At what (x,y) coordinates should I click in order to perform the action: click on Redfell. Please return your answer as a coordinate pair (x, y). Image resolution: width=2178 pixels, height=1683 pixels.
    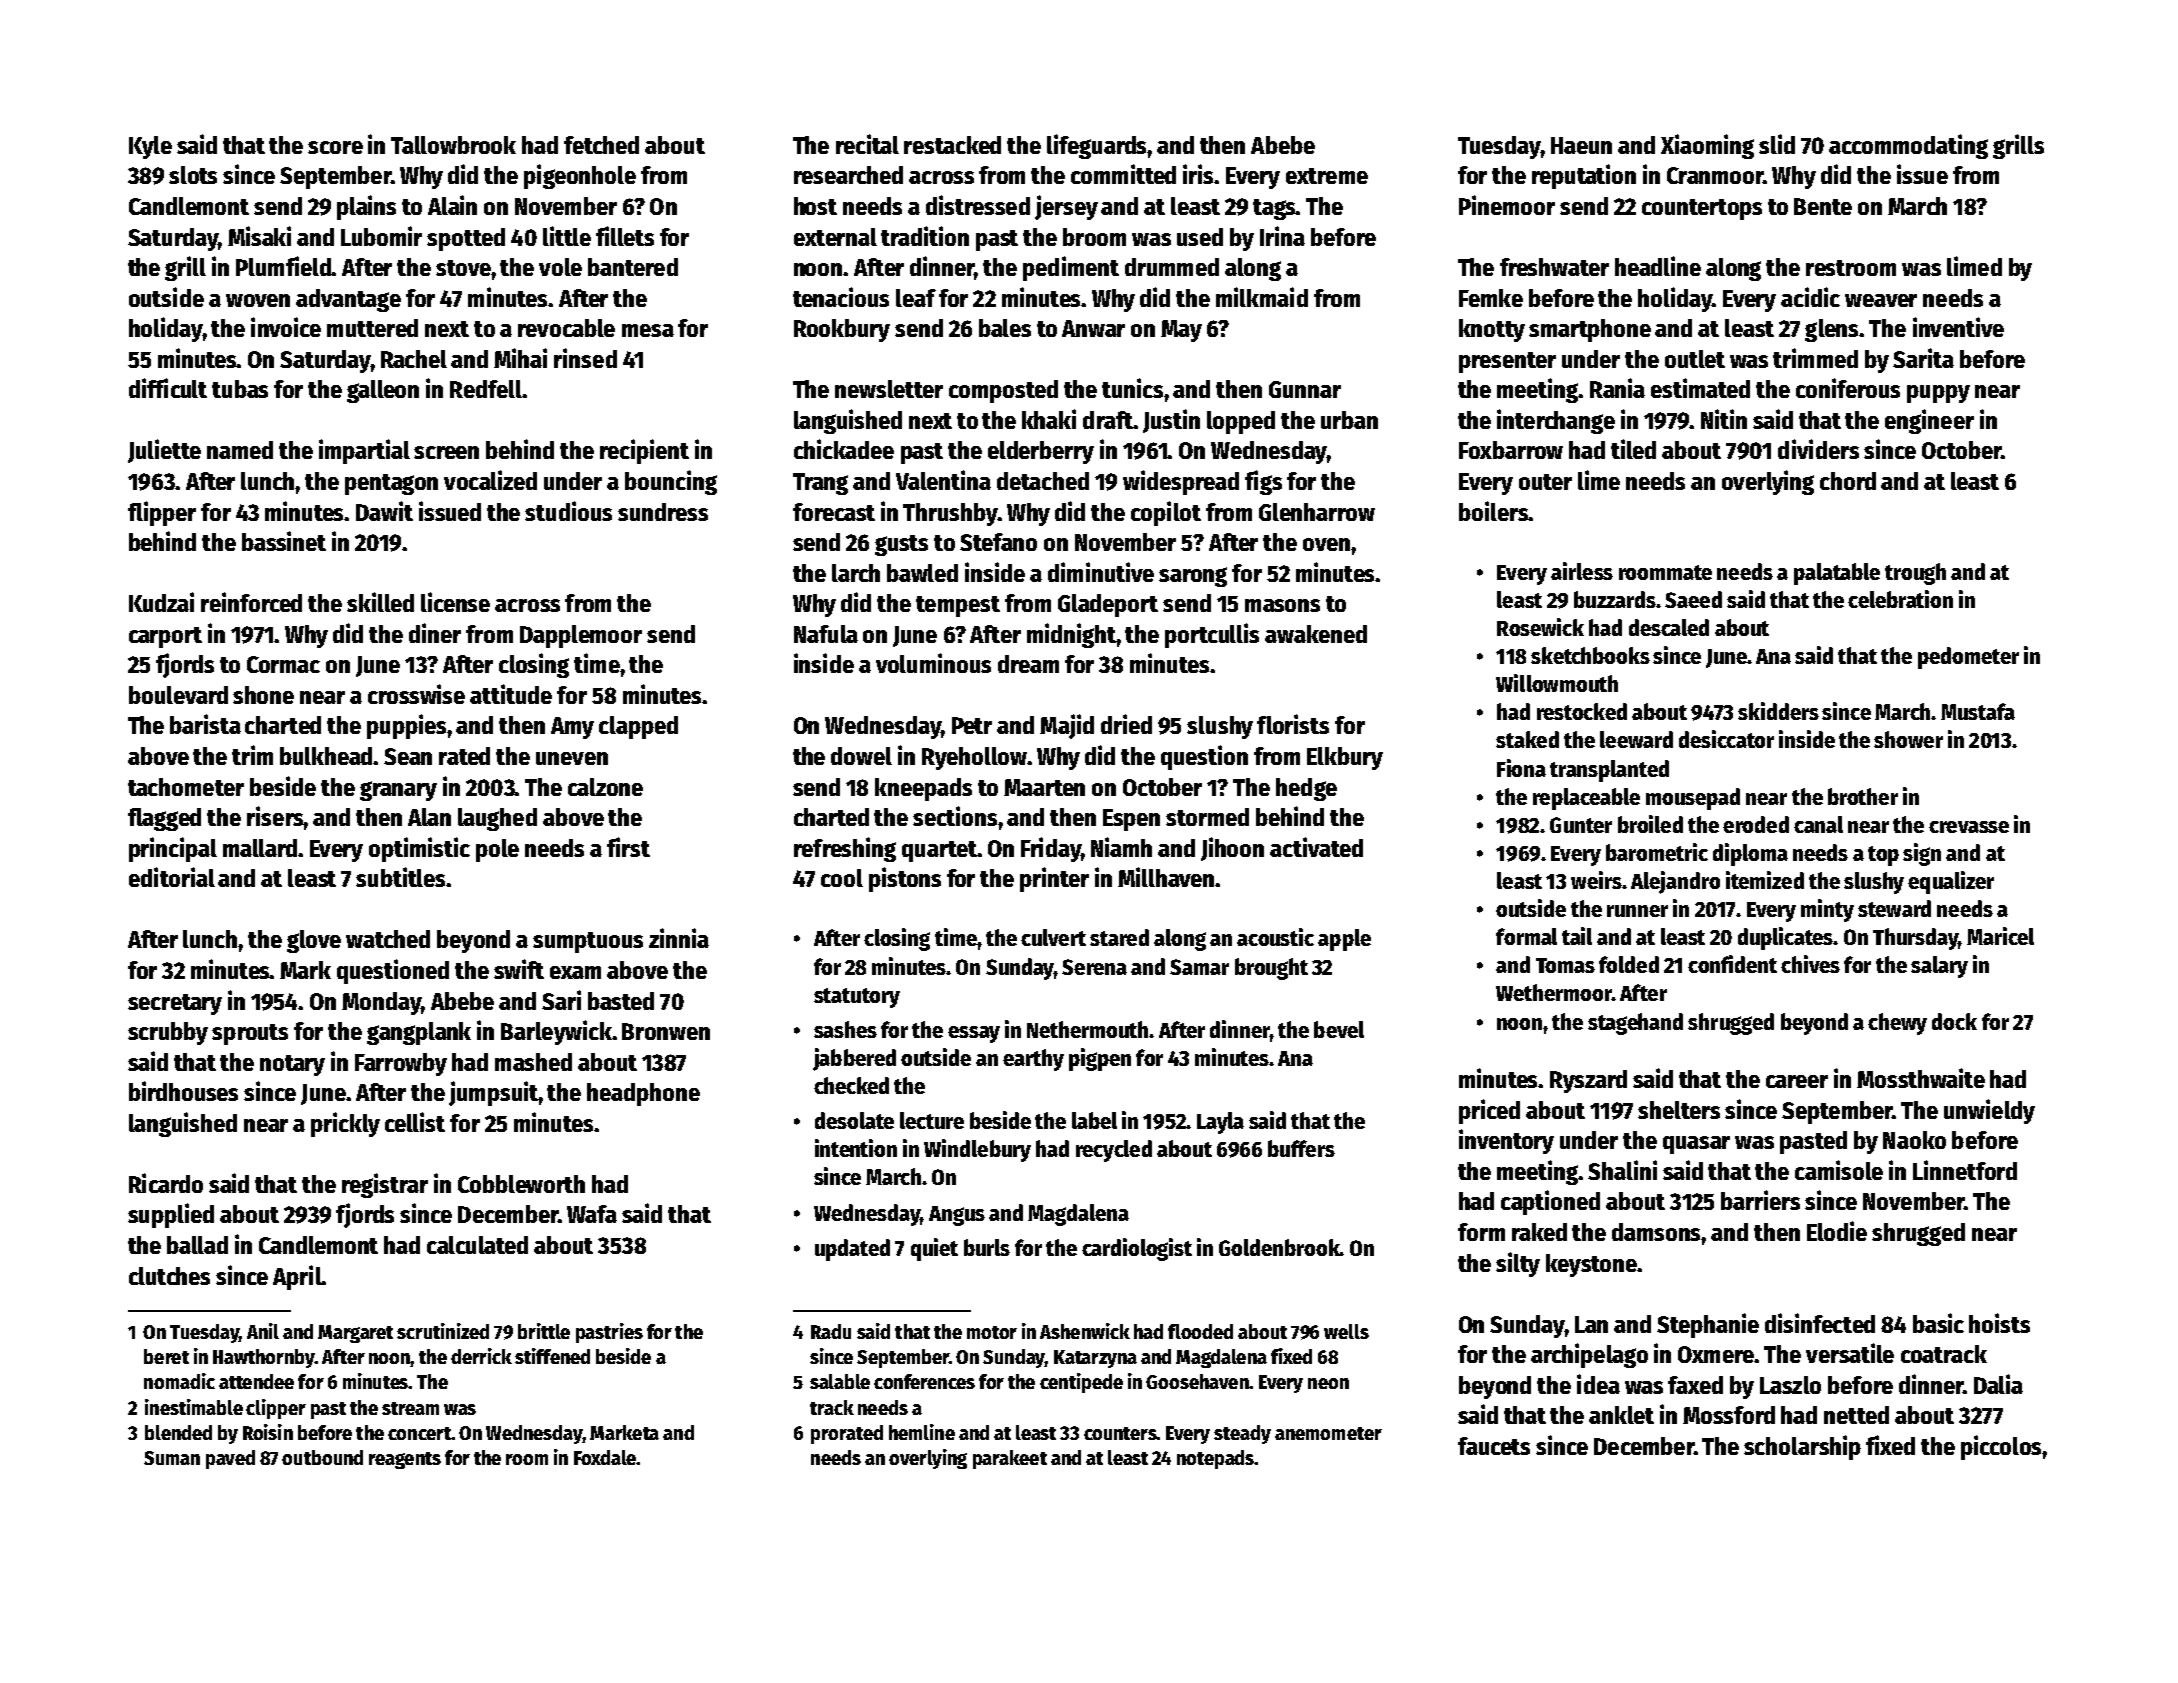
    Looking at the image, I should click on (486, 389).
